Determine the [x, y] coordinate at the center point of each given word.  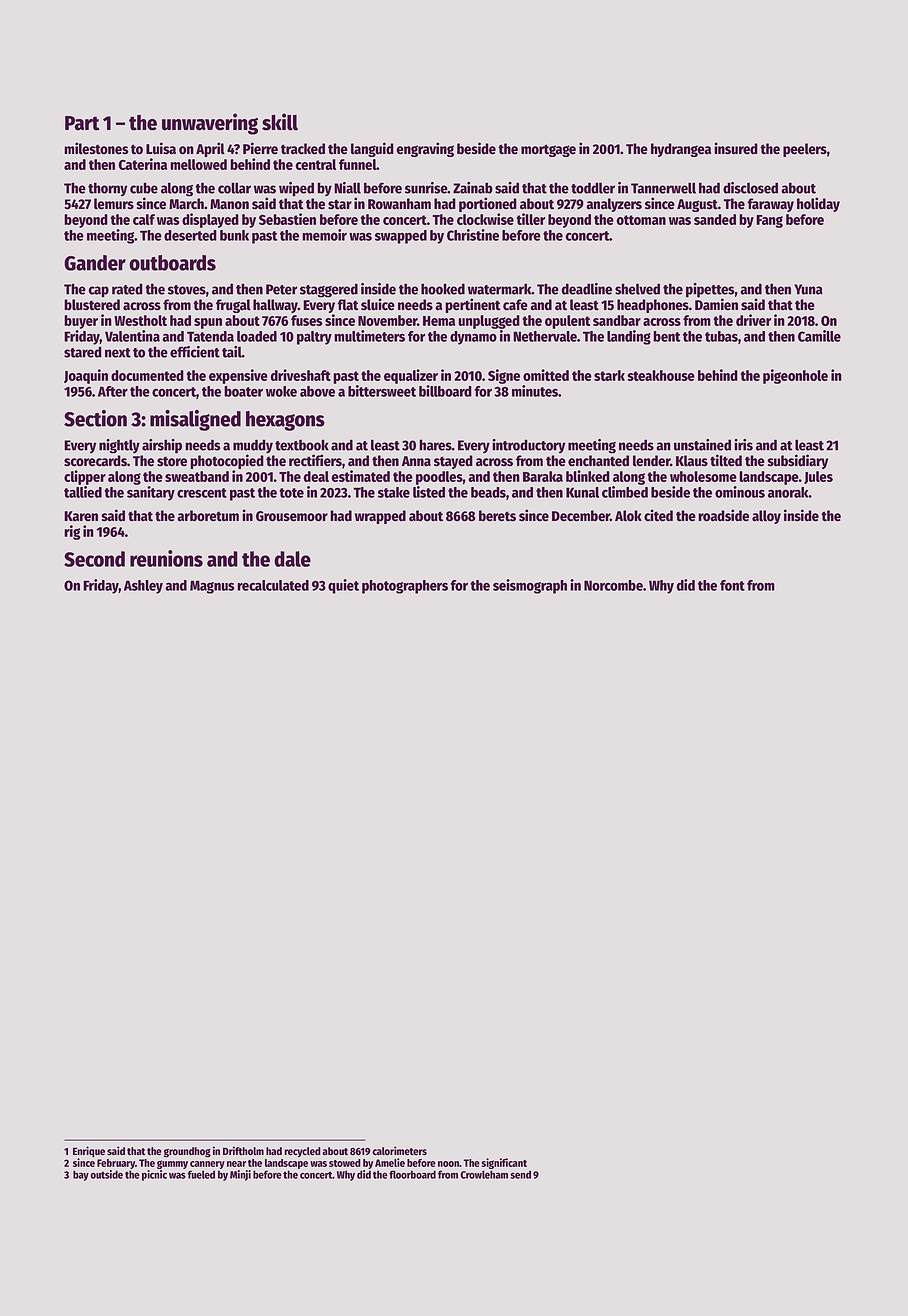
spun [208, 323]
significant [504, 1163]
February [116, 1164]
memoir [324, 235]
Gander [95, 263]
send [520, 1174]
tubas [721, 336]
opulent [567, 322]
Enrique [89, 1152]
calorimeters [399, 1151]
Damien [716, 304]
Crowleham [484, 1174]
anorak [788, 492]
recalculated [273, 585]
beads [488, 492]
